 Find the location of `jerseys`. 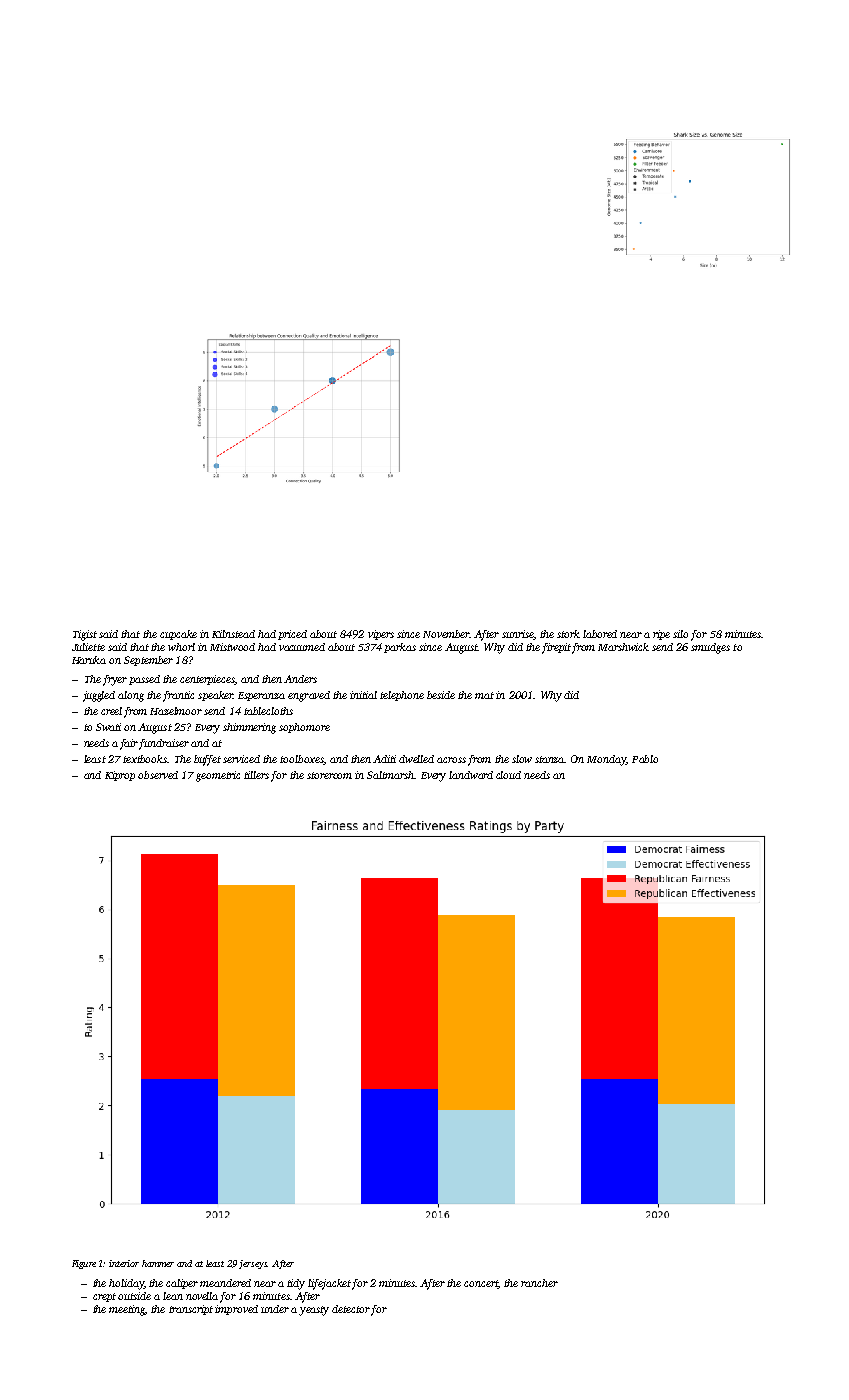

jerseys is located at coordinates (253, 1264).
